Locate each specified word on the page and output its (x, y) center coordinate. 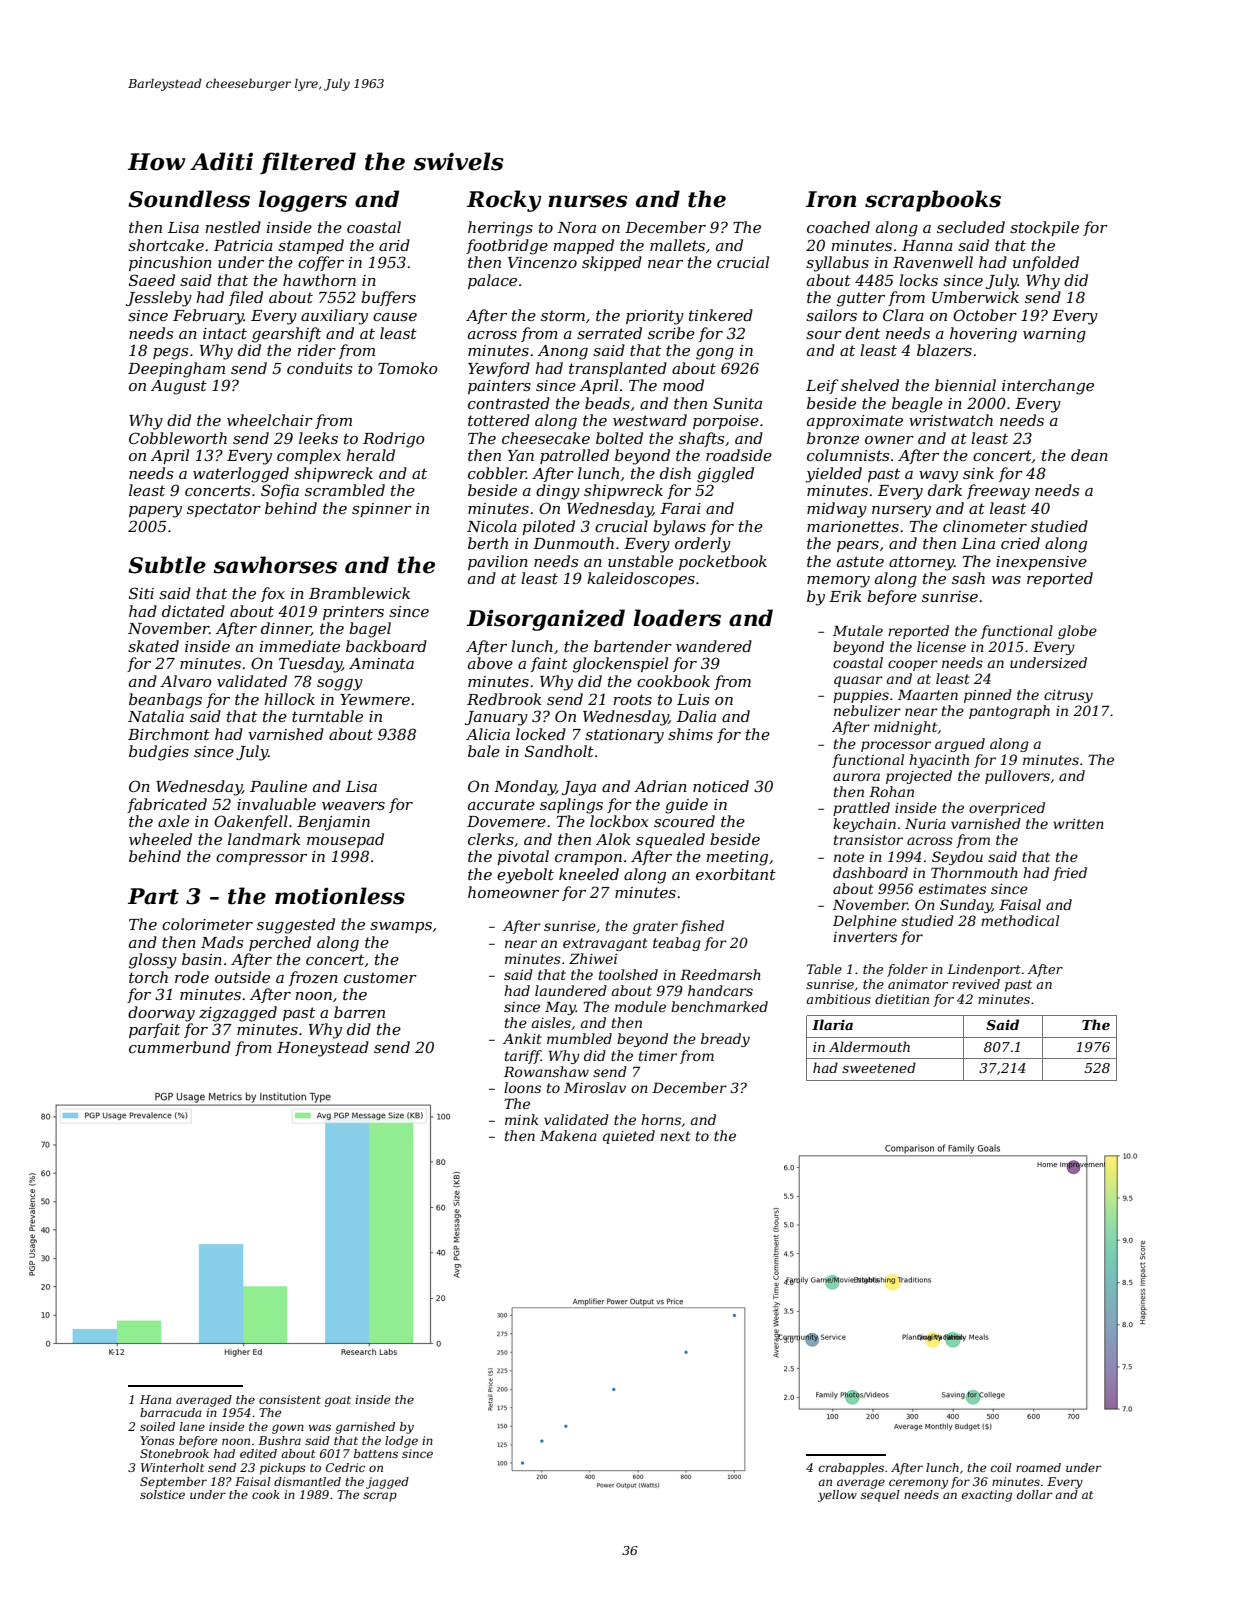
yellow (837, 1496)
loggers (302, 201)
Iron (831, 199)
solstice (162, 1494)
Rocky (504, 201)
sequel (880, 1496)
